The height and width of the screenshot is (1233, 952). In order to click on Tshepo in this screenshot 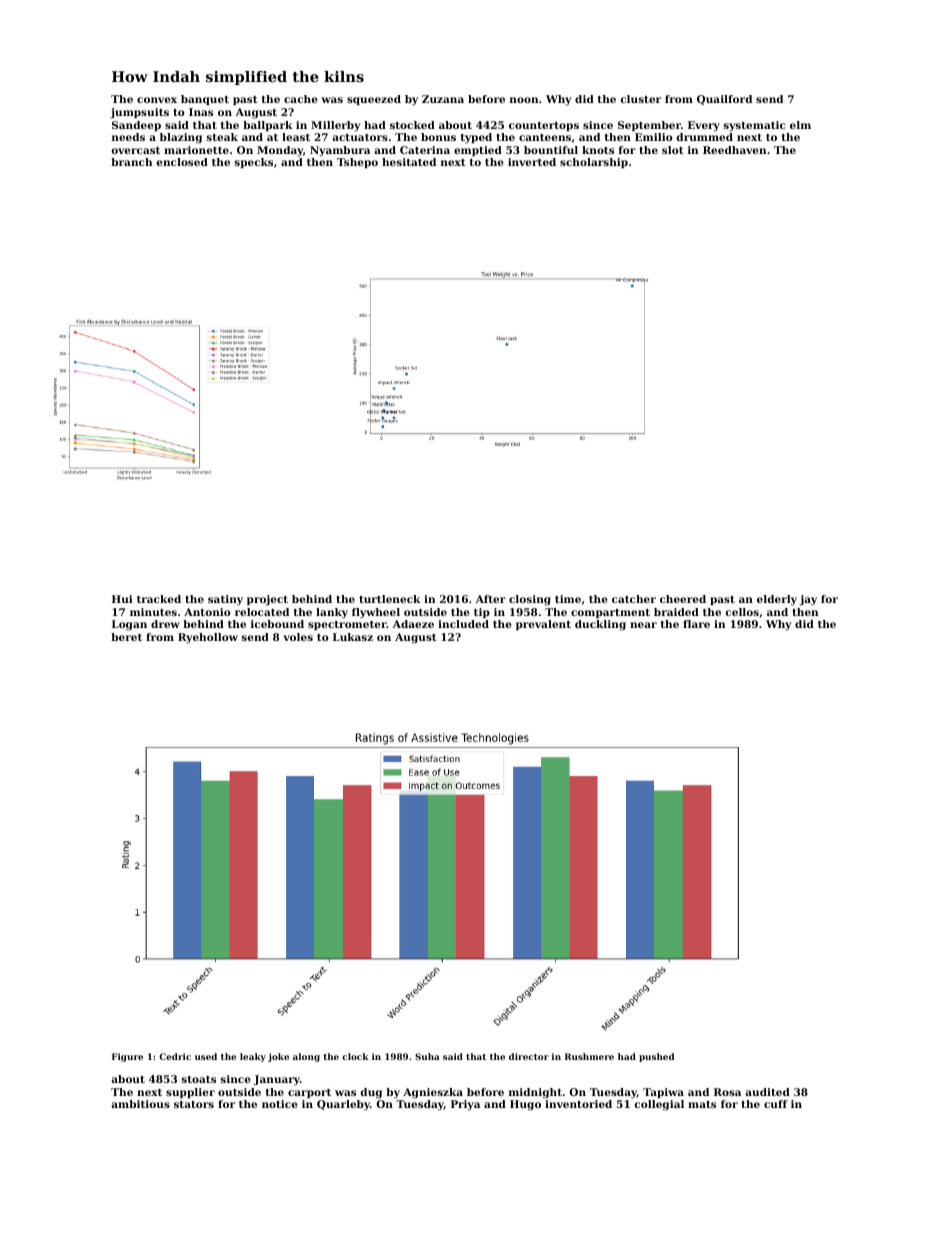, I will do `click(357, 163)`.
